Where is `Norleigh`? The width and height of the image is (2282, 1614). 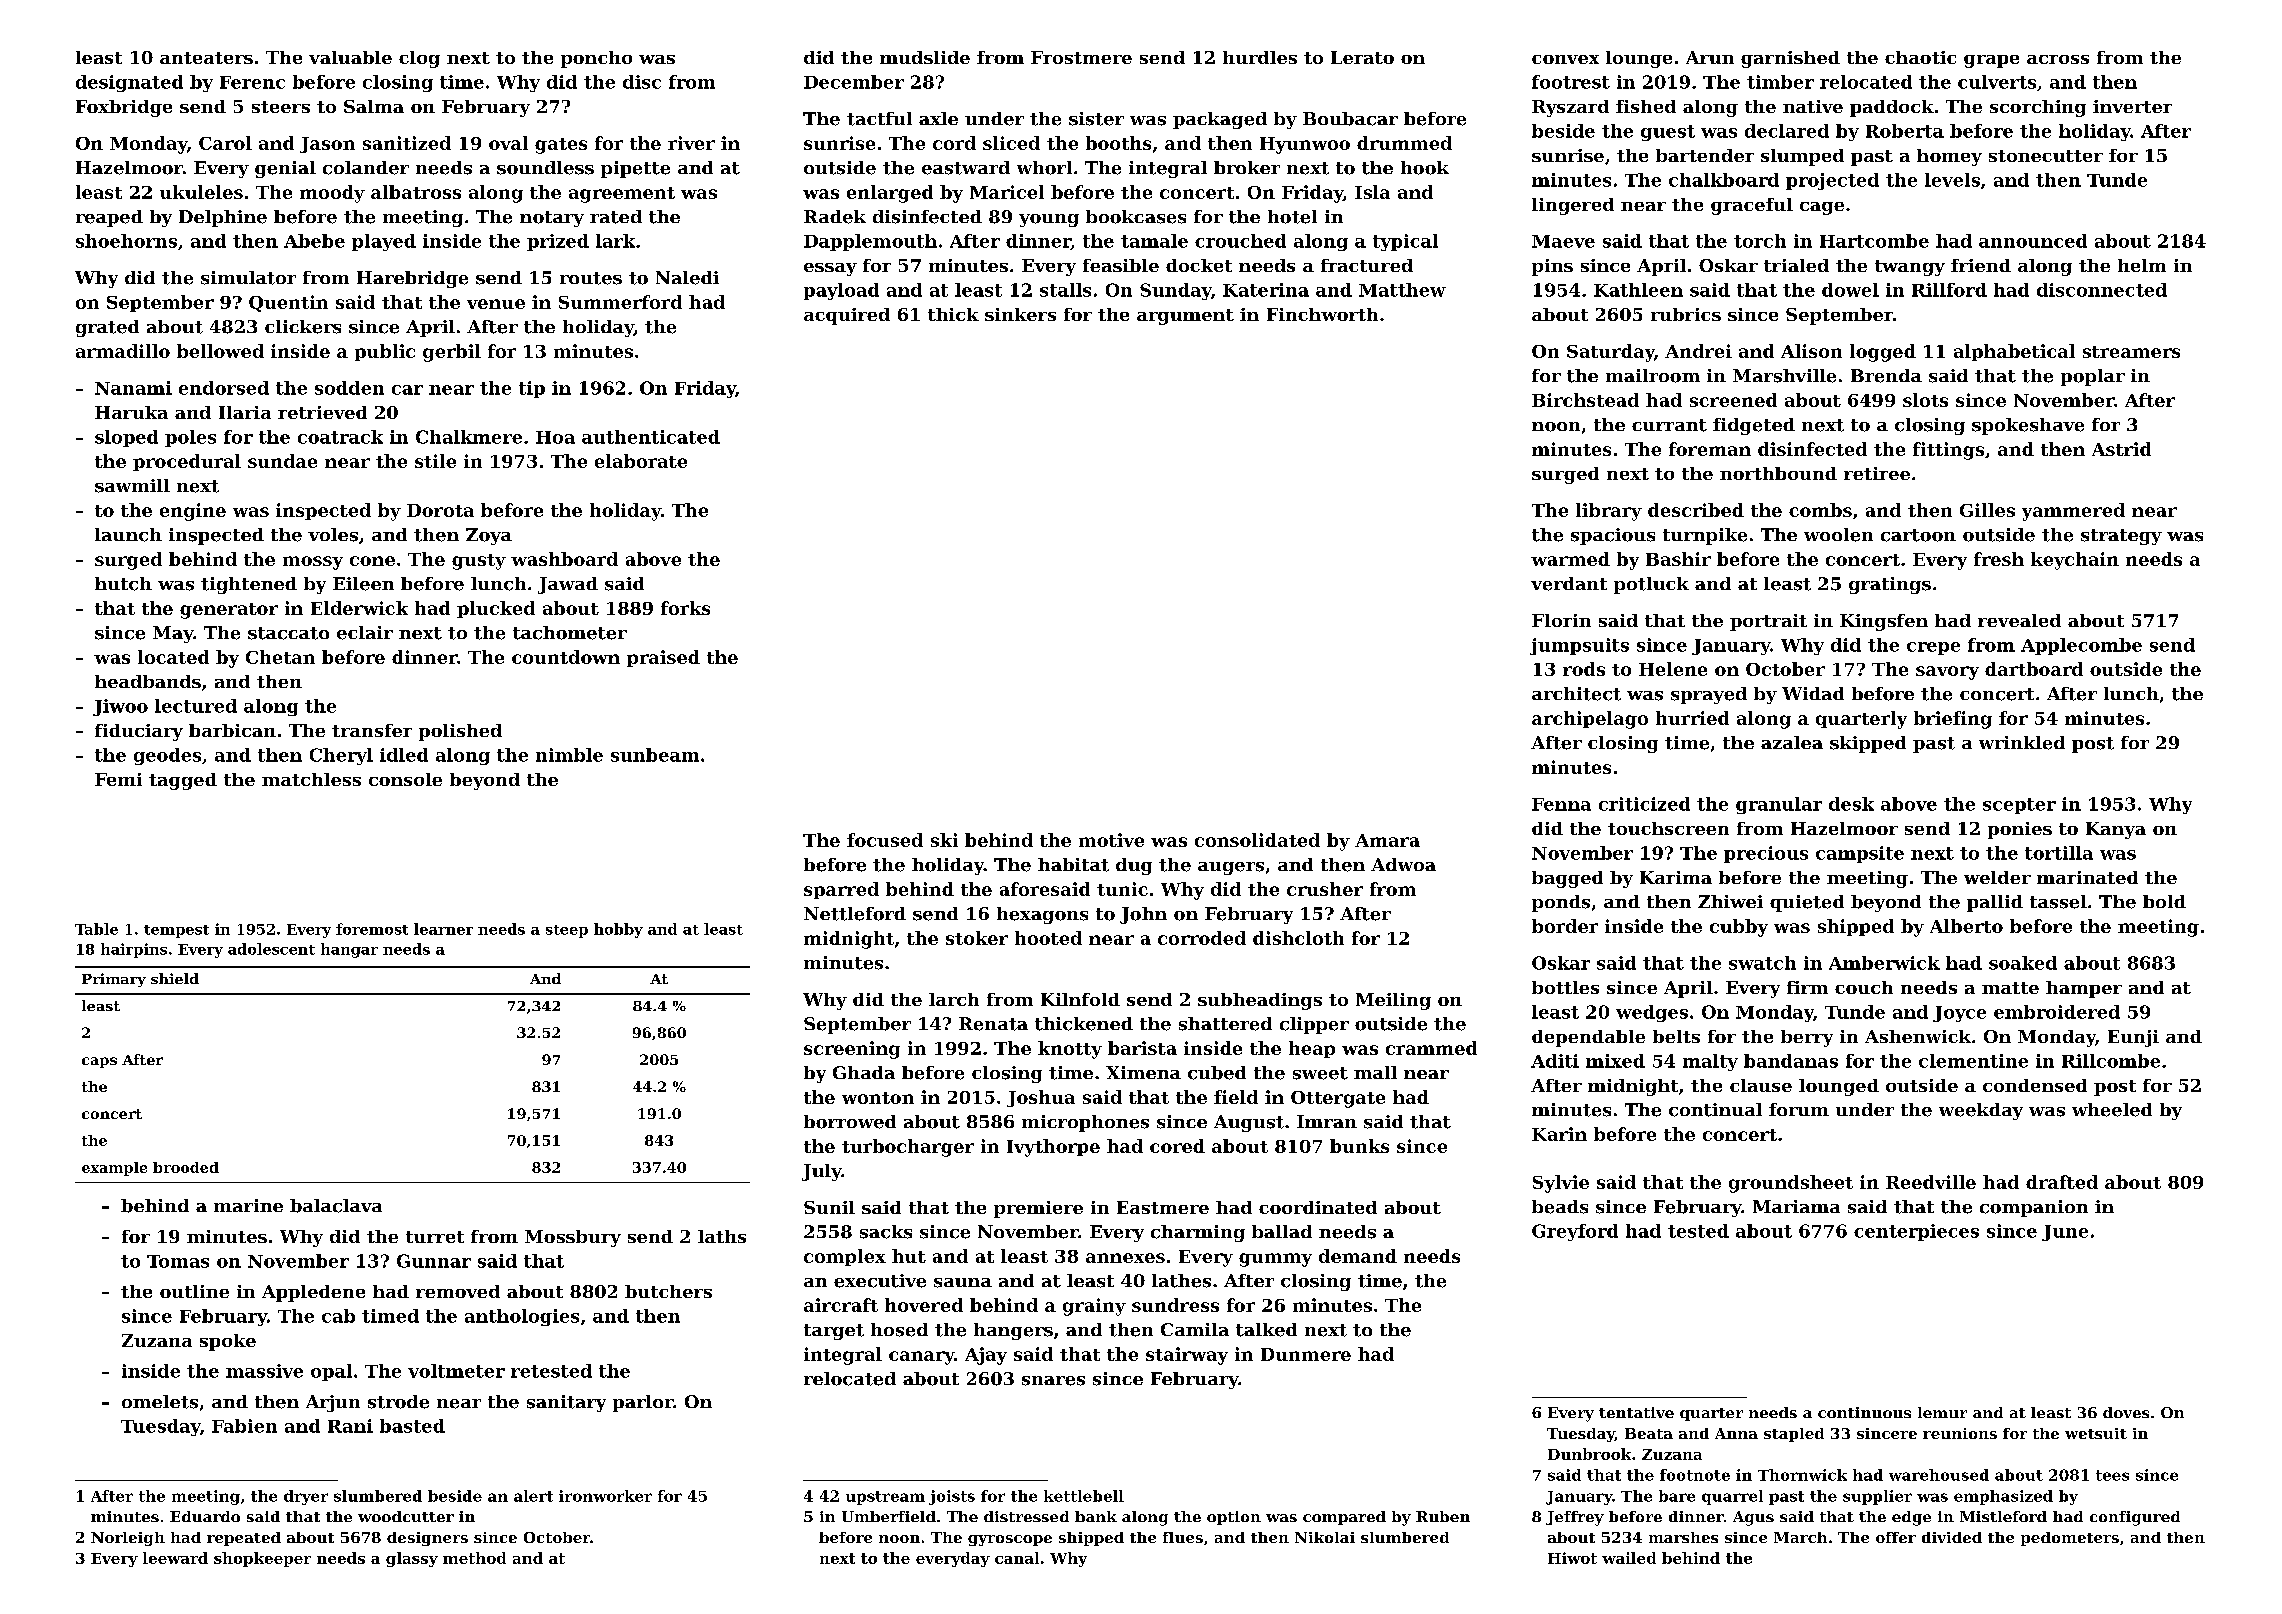 Norleigh is located at coordinates (128, 1539).
